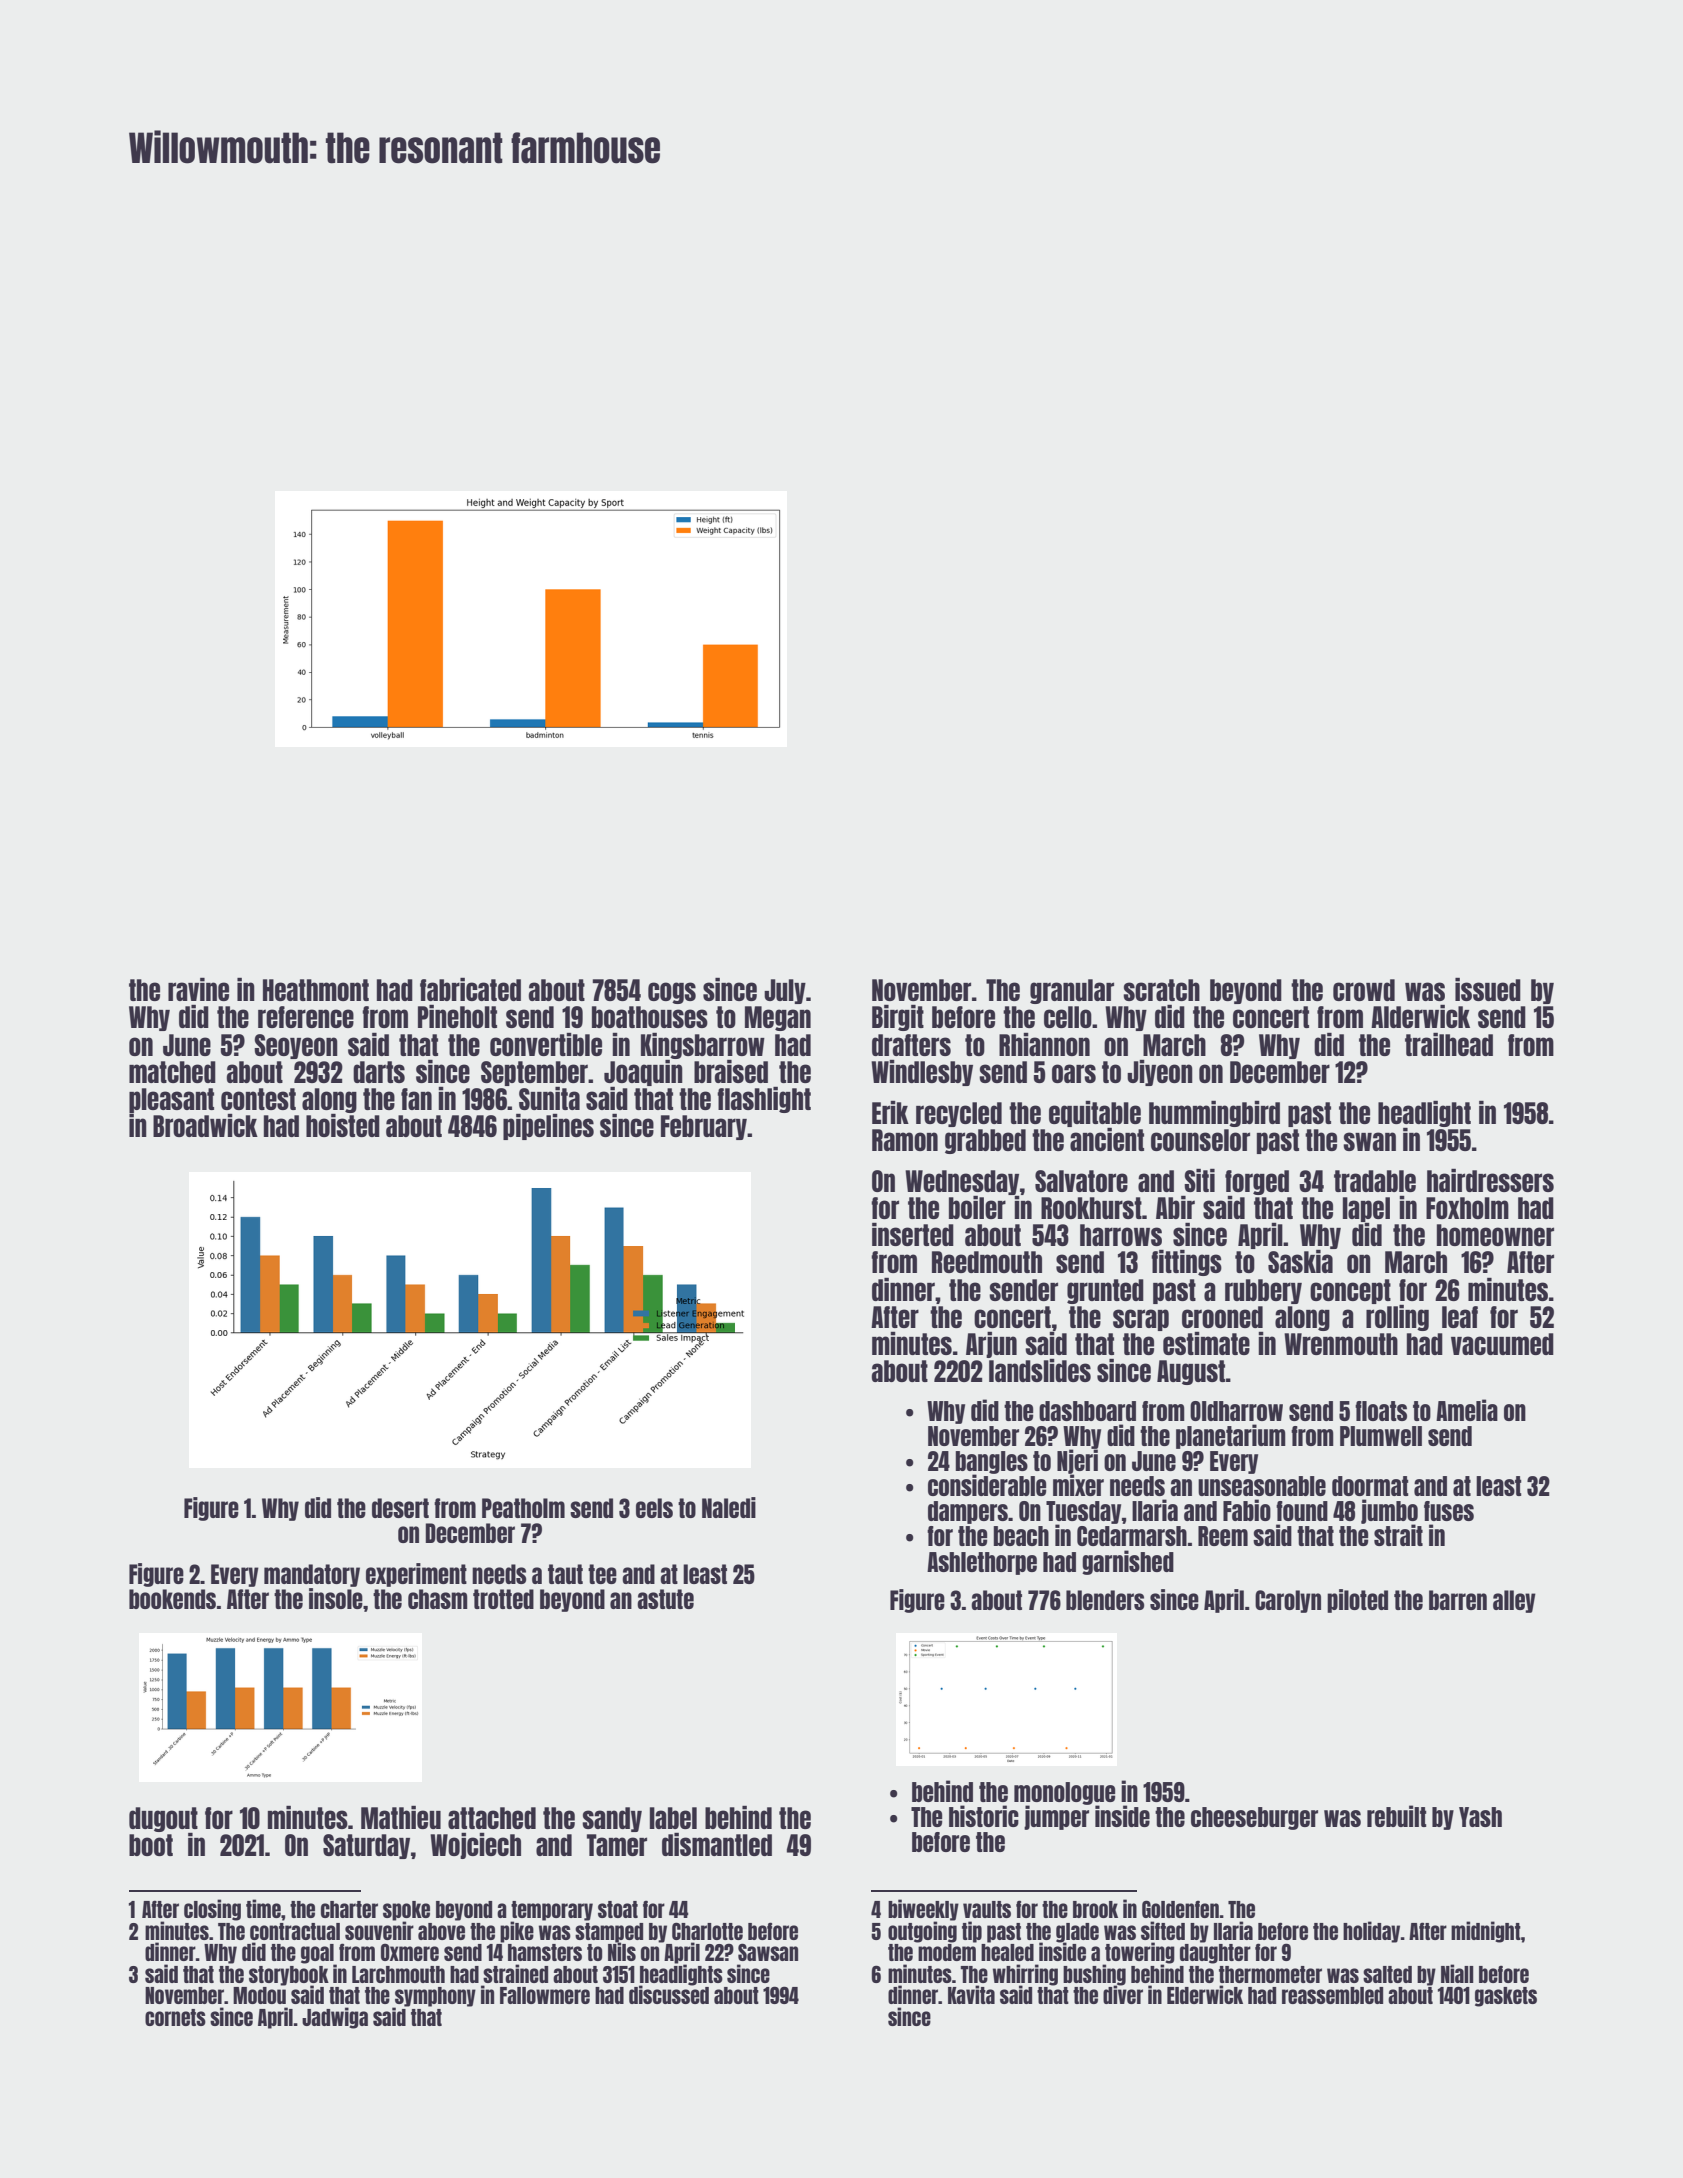  Describe the element at coordinates (665, 1599) in the screenshot. I see `astute` at that location.
